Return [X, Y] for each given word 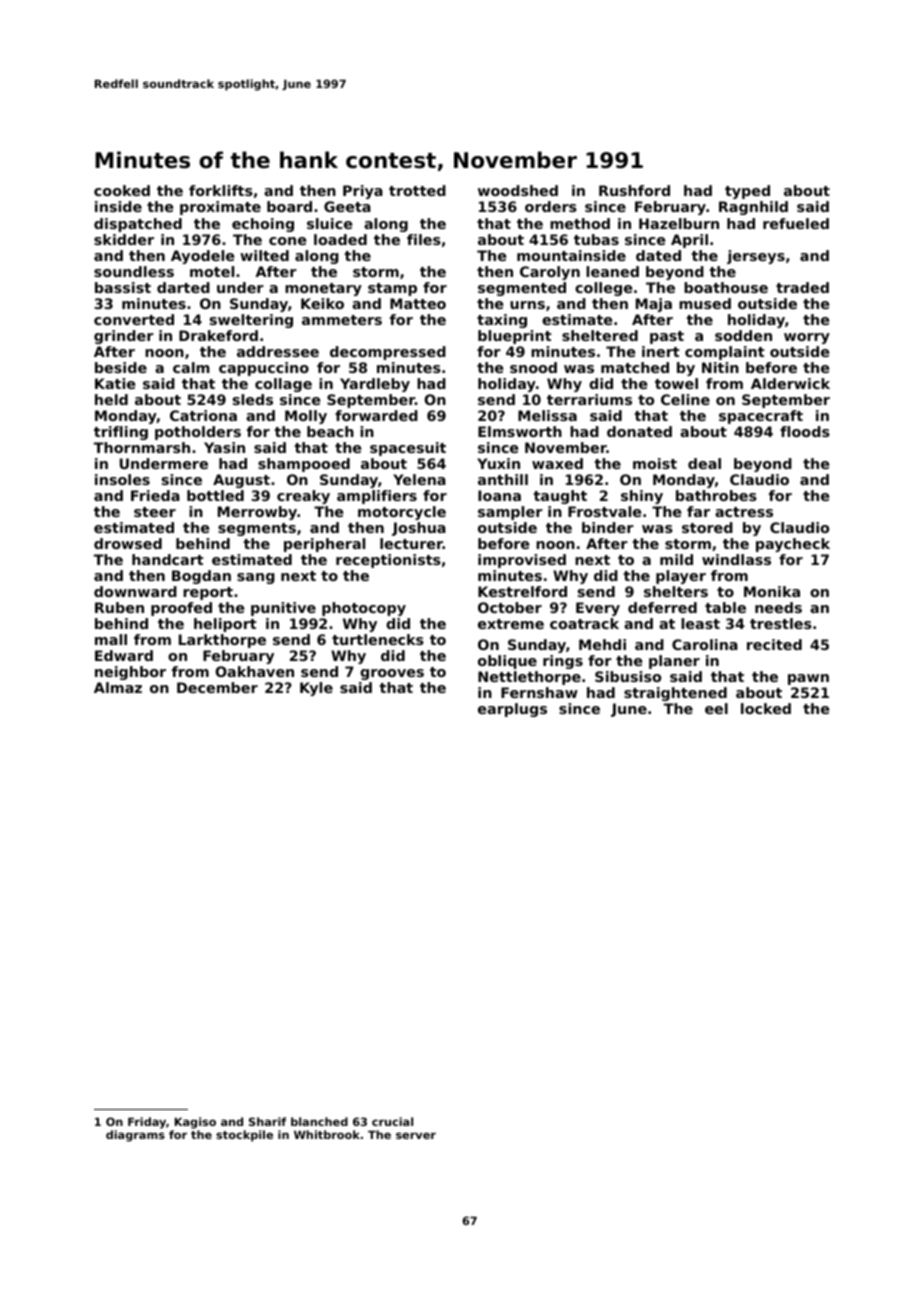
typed [747, 192]
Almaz [118, 687]
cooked [122, 190]
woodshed [518, 190]
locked [766, 708]
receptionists [388, 561]
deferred [662, 607]
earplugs [512, 710]
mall [111, 639]
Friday [147, 1123]
